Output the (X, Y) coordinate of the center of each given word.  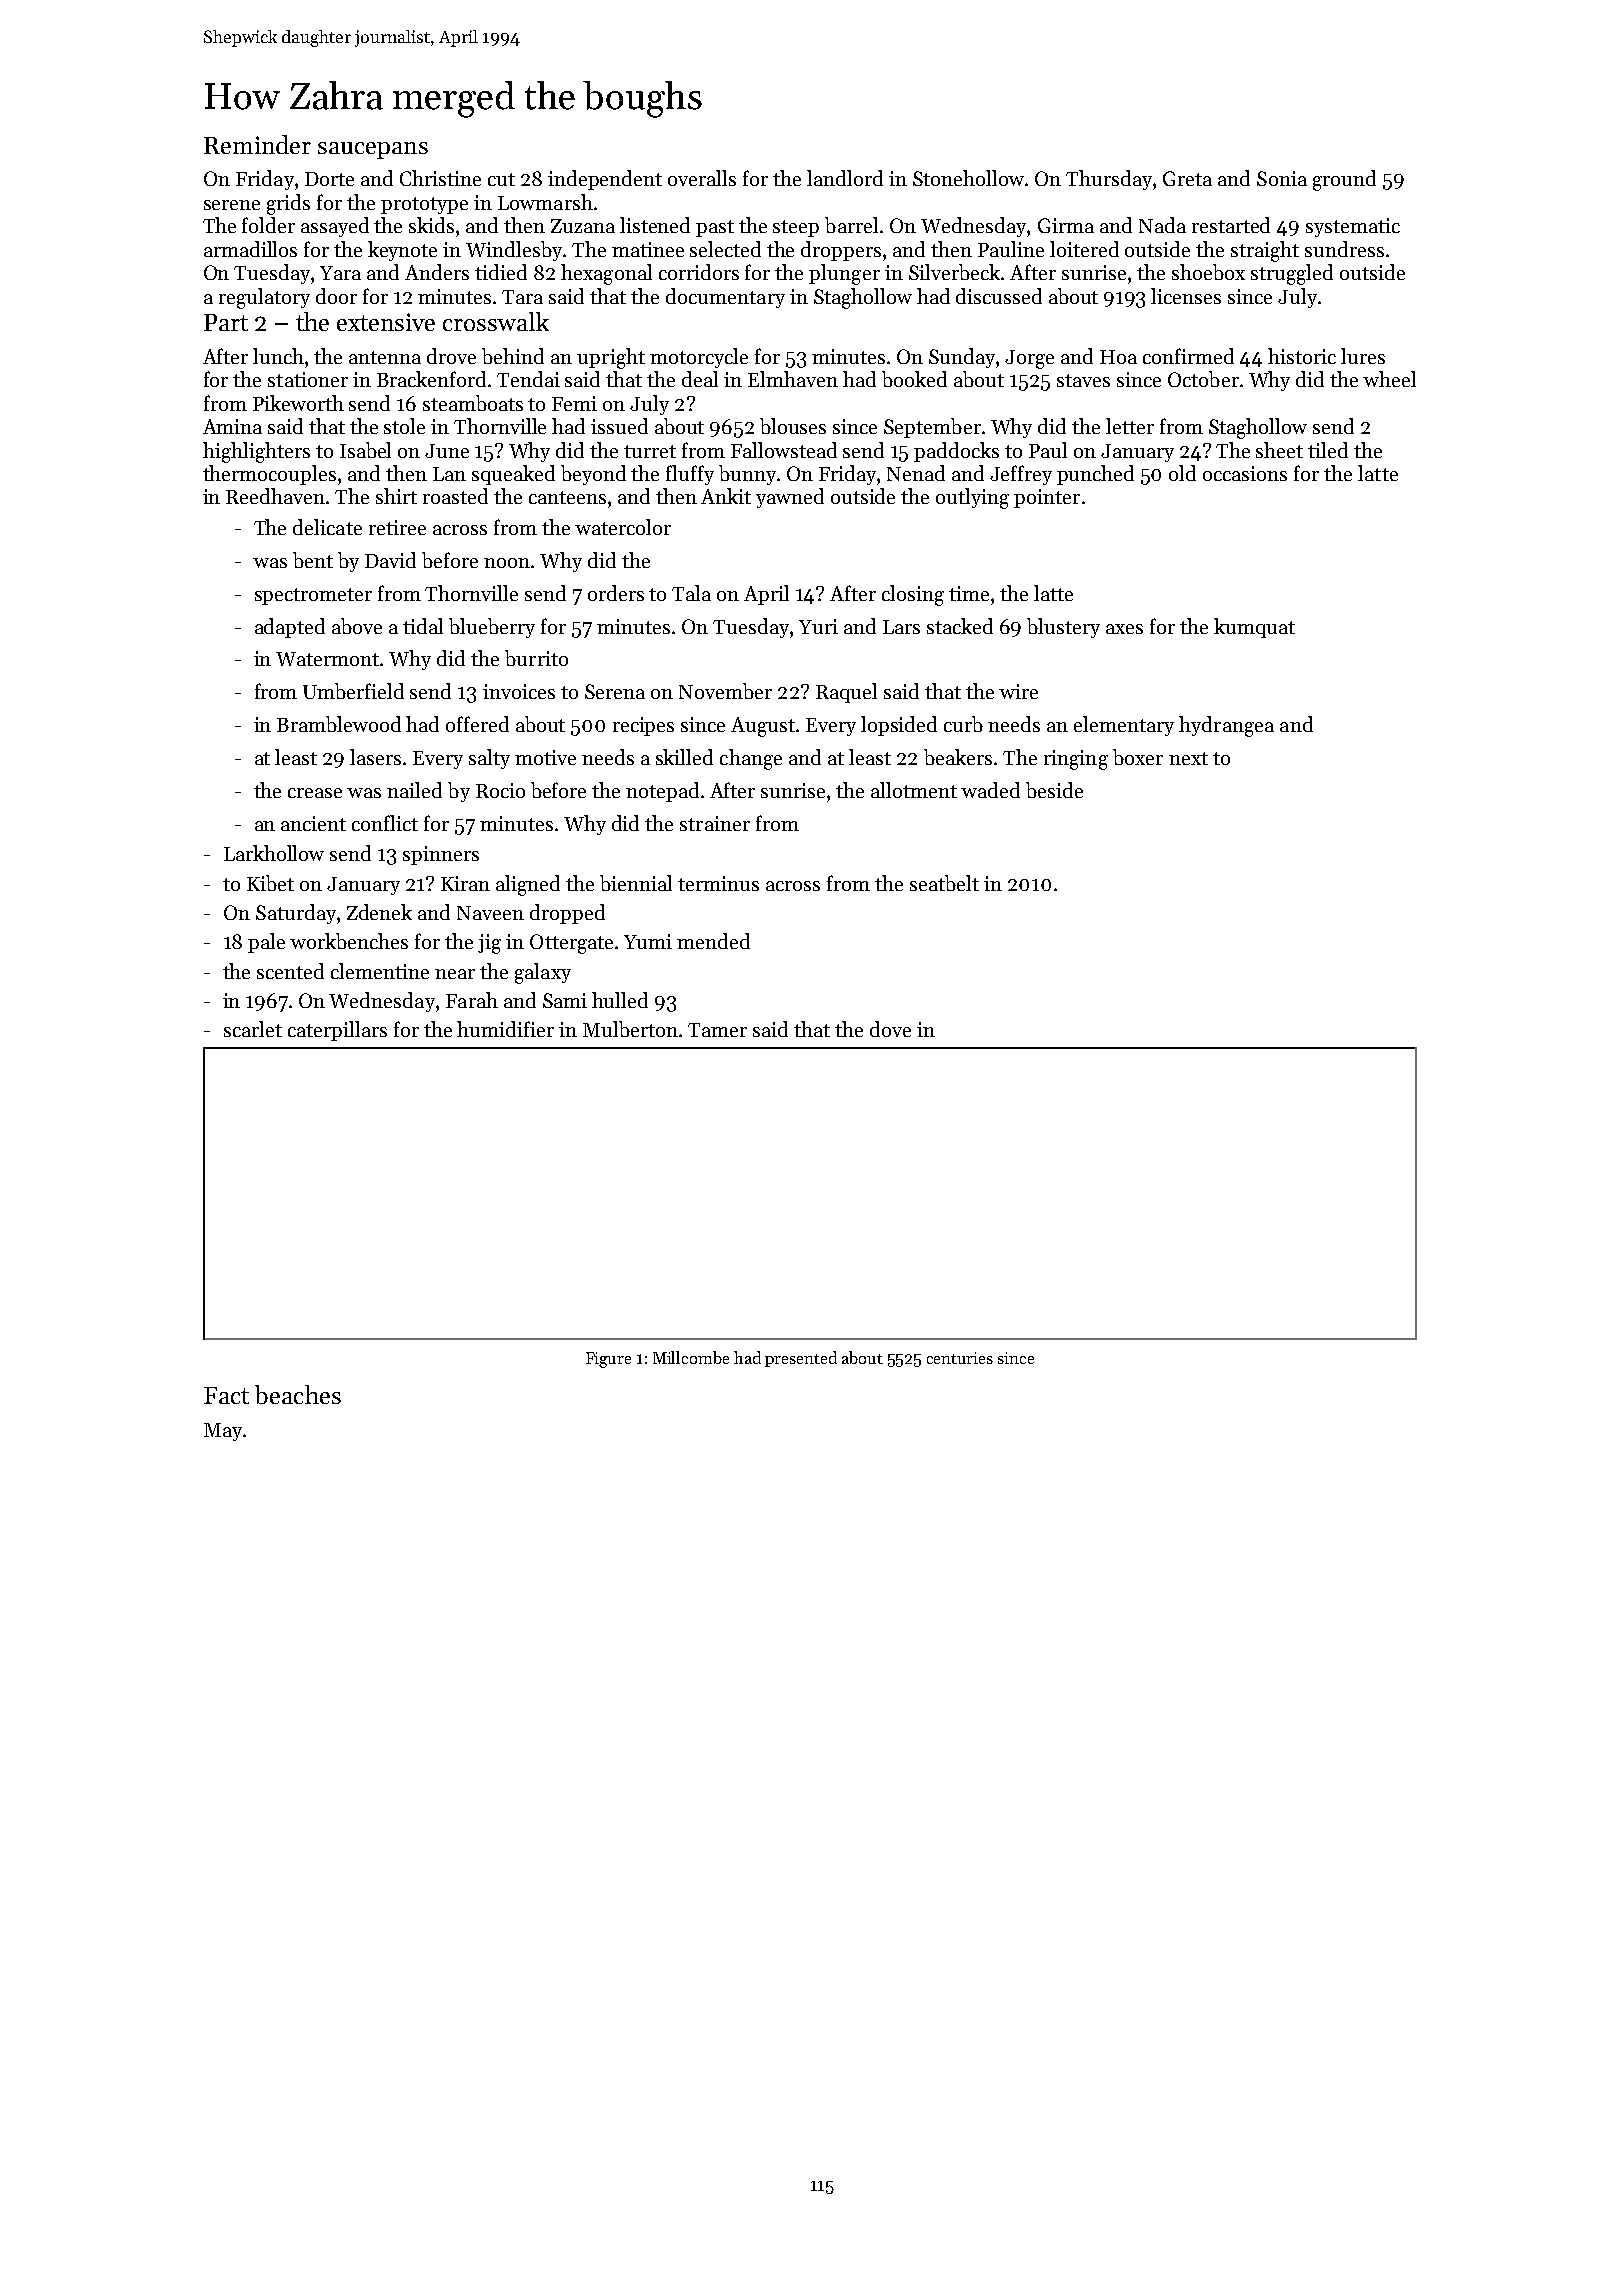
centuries (960, 1358)
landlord (845, 178)
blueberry (492, 628)
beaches (298, 1394)
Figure (608, 1360)
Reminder (257, 144)
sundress (1344, 249)
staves (1083, 380)
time (969, 593)
